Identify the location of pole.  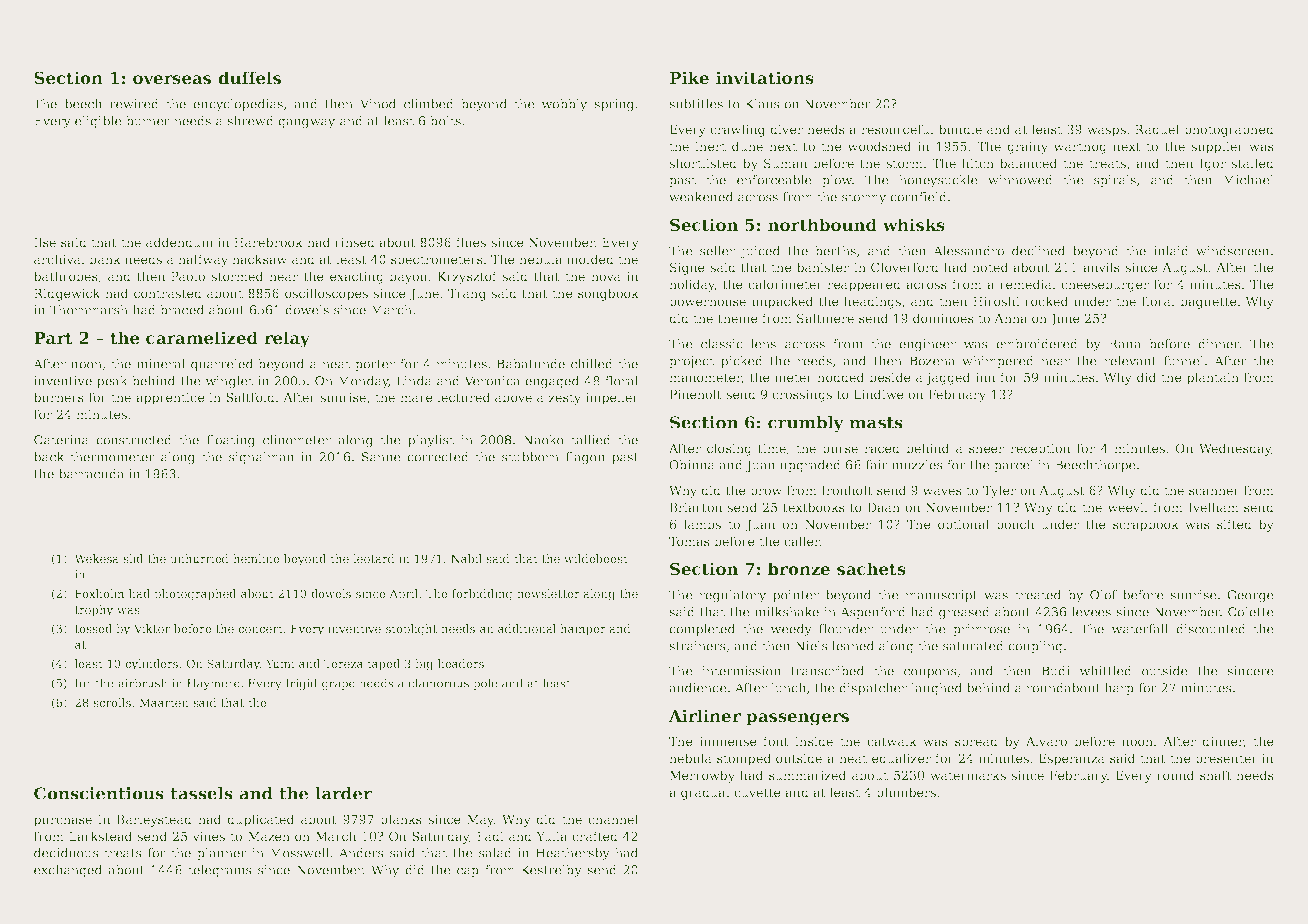
(485, 684).
